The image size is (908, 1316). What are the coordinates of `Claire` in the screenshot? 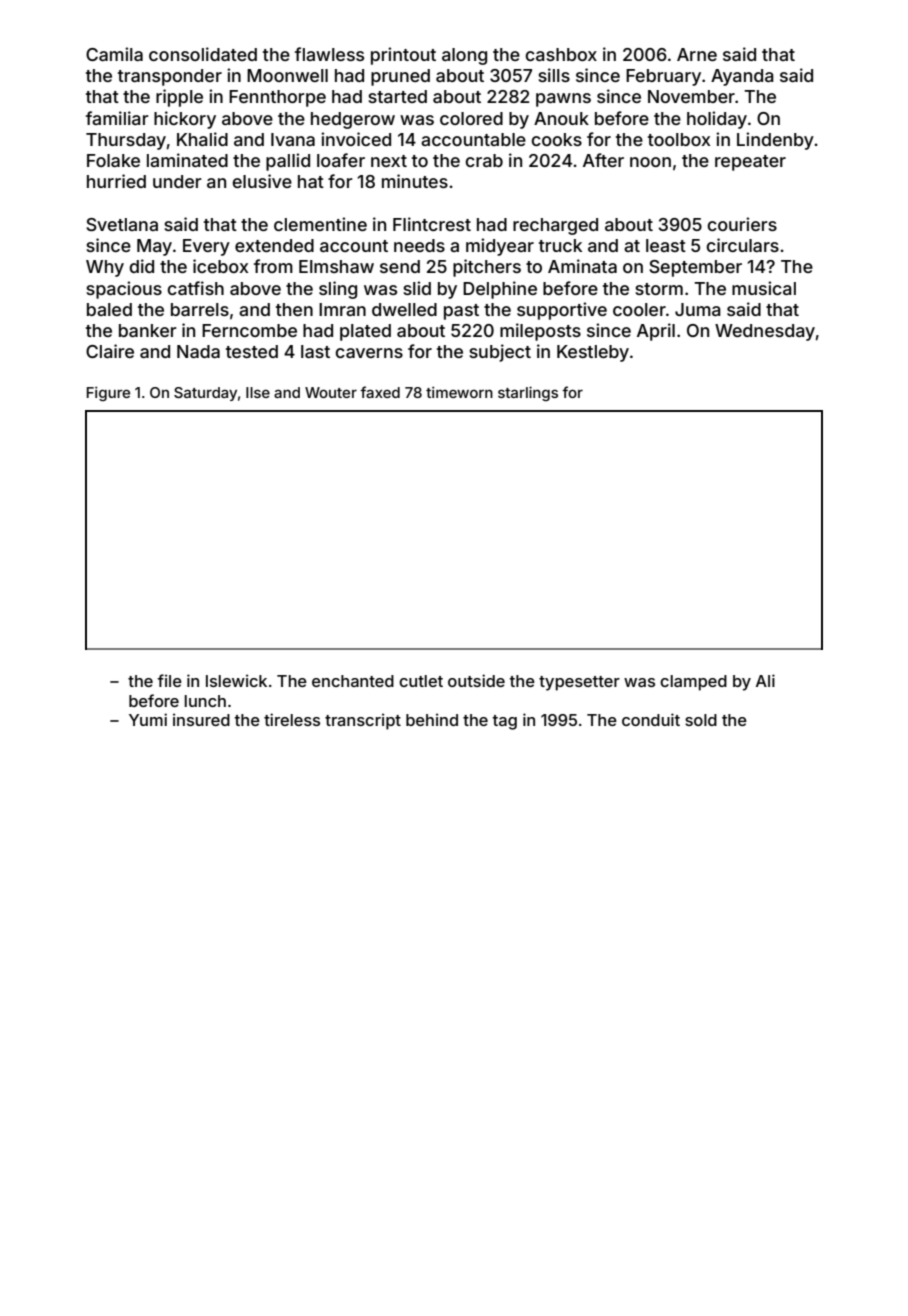 It's located at (110, 351).
